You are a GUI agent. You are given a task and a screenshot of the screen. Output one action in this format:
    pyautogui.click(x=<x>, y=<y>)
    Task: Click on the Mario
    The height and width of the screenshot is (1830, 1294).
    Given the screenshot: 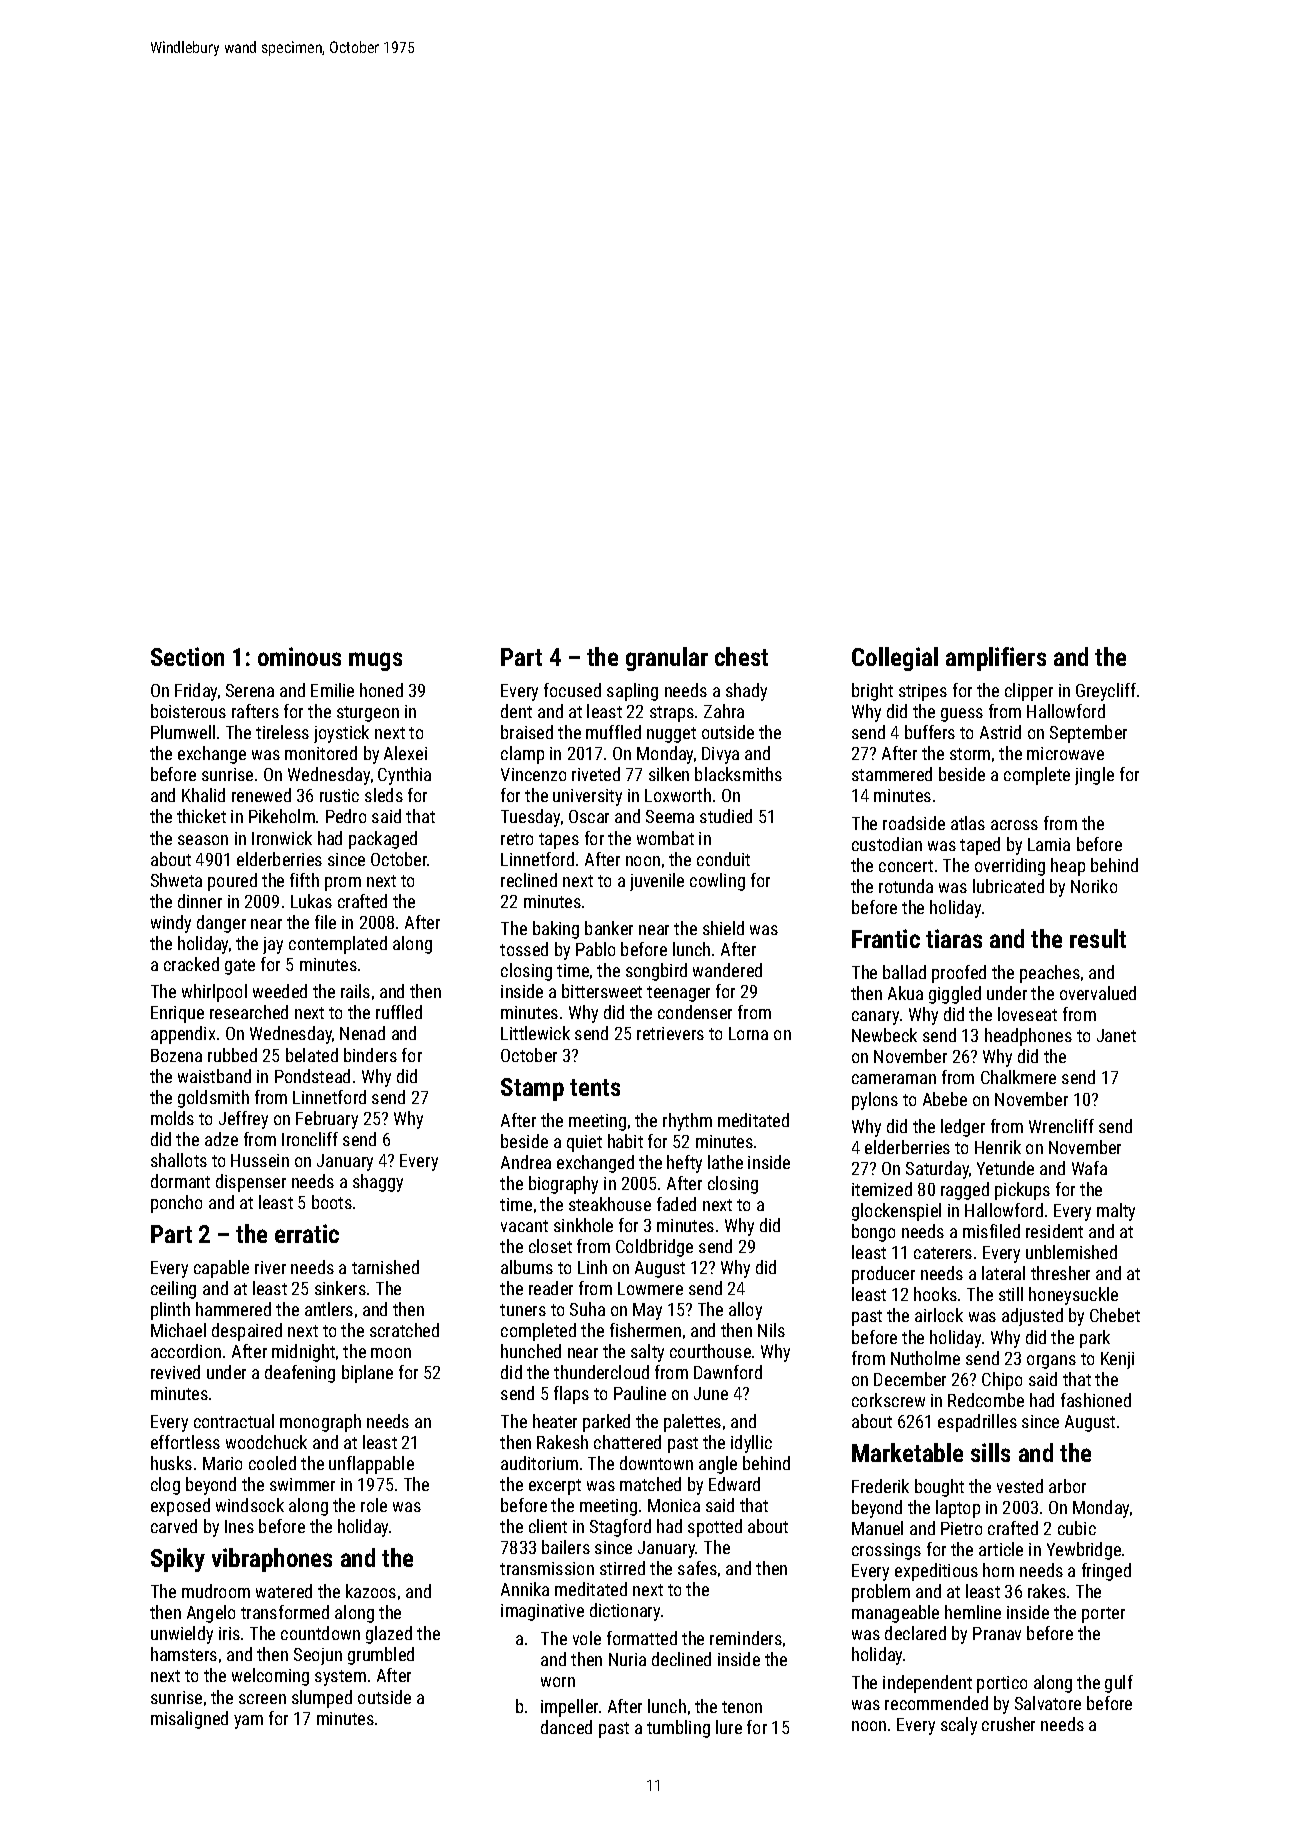 What is the action you would take?
    pyautogui.click(x=222, y=1463)
